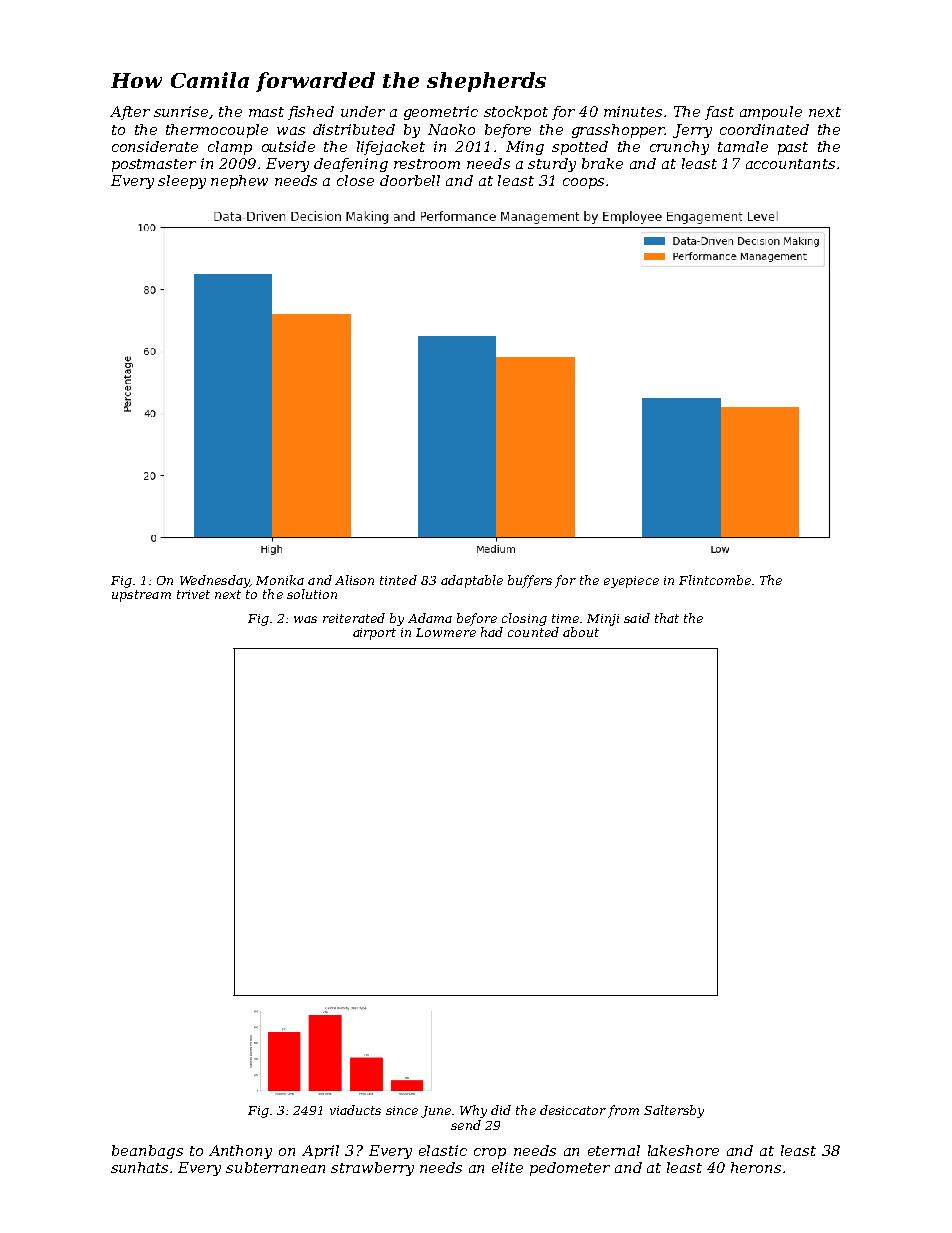 This image has height=1233, width=952. Describe the element at coordinates (715, 580) in the image. I see `Flintcombe` at that location.
